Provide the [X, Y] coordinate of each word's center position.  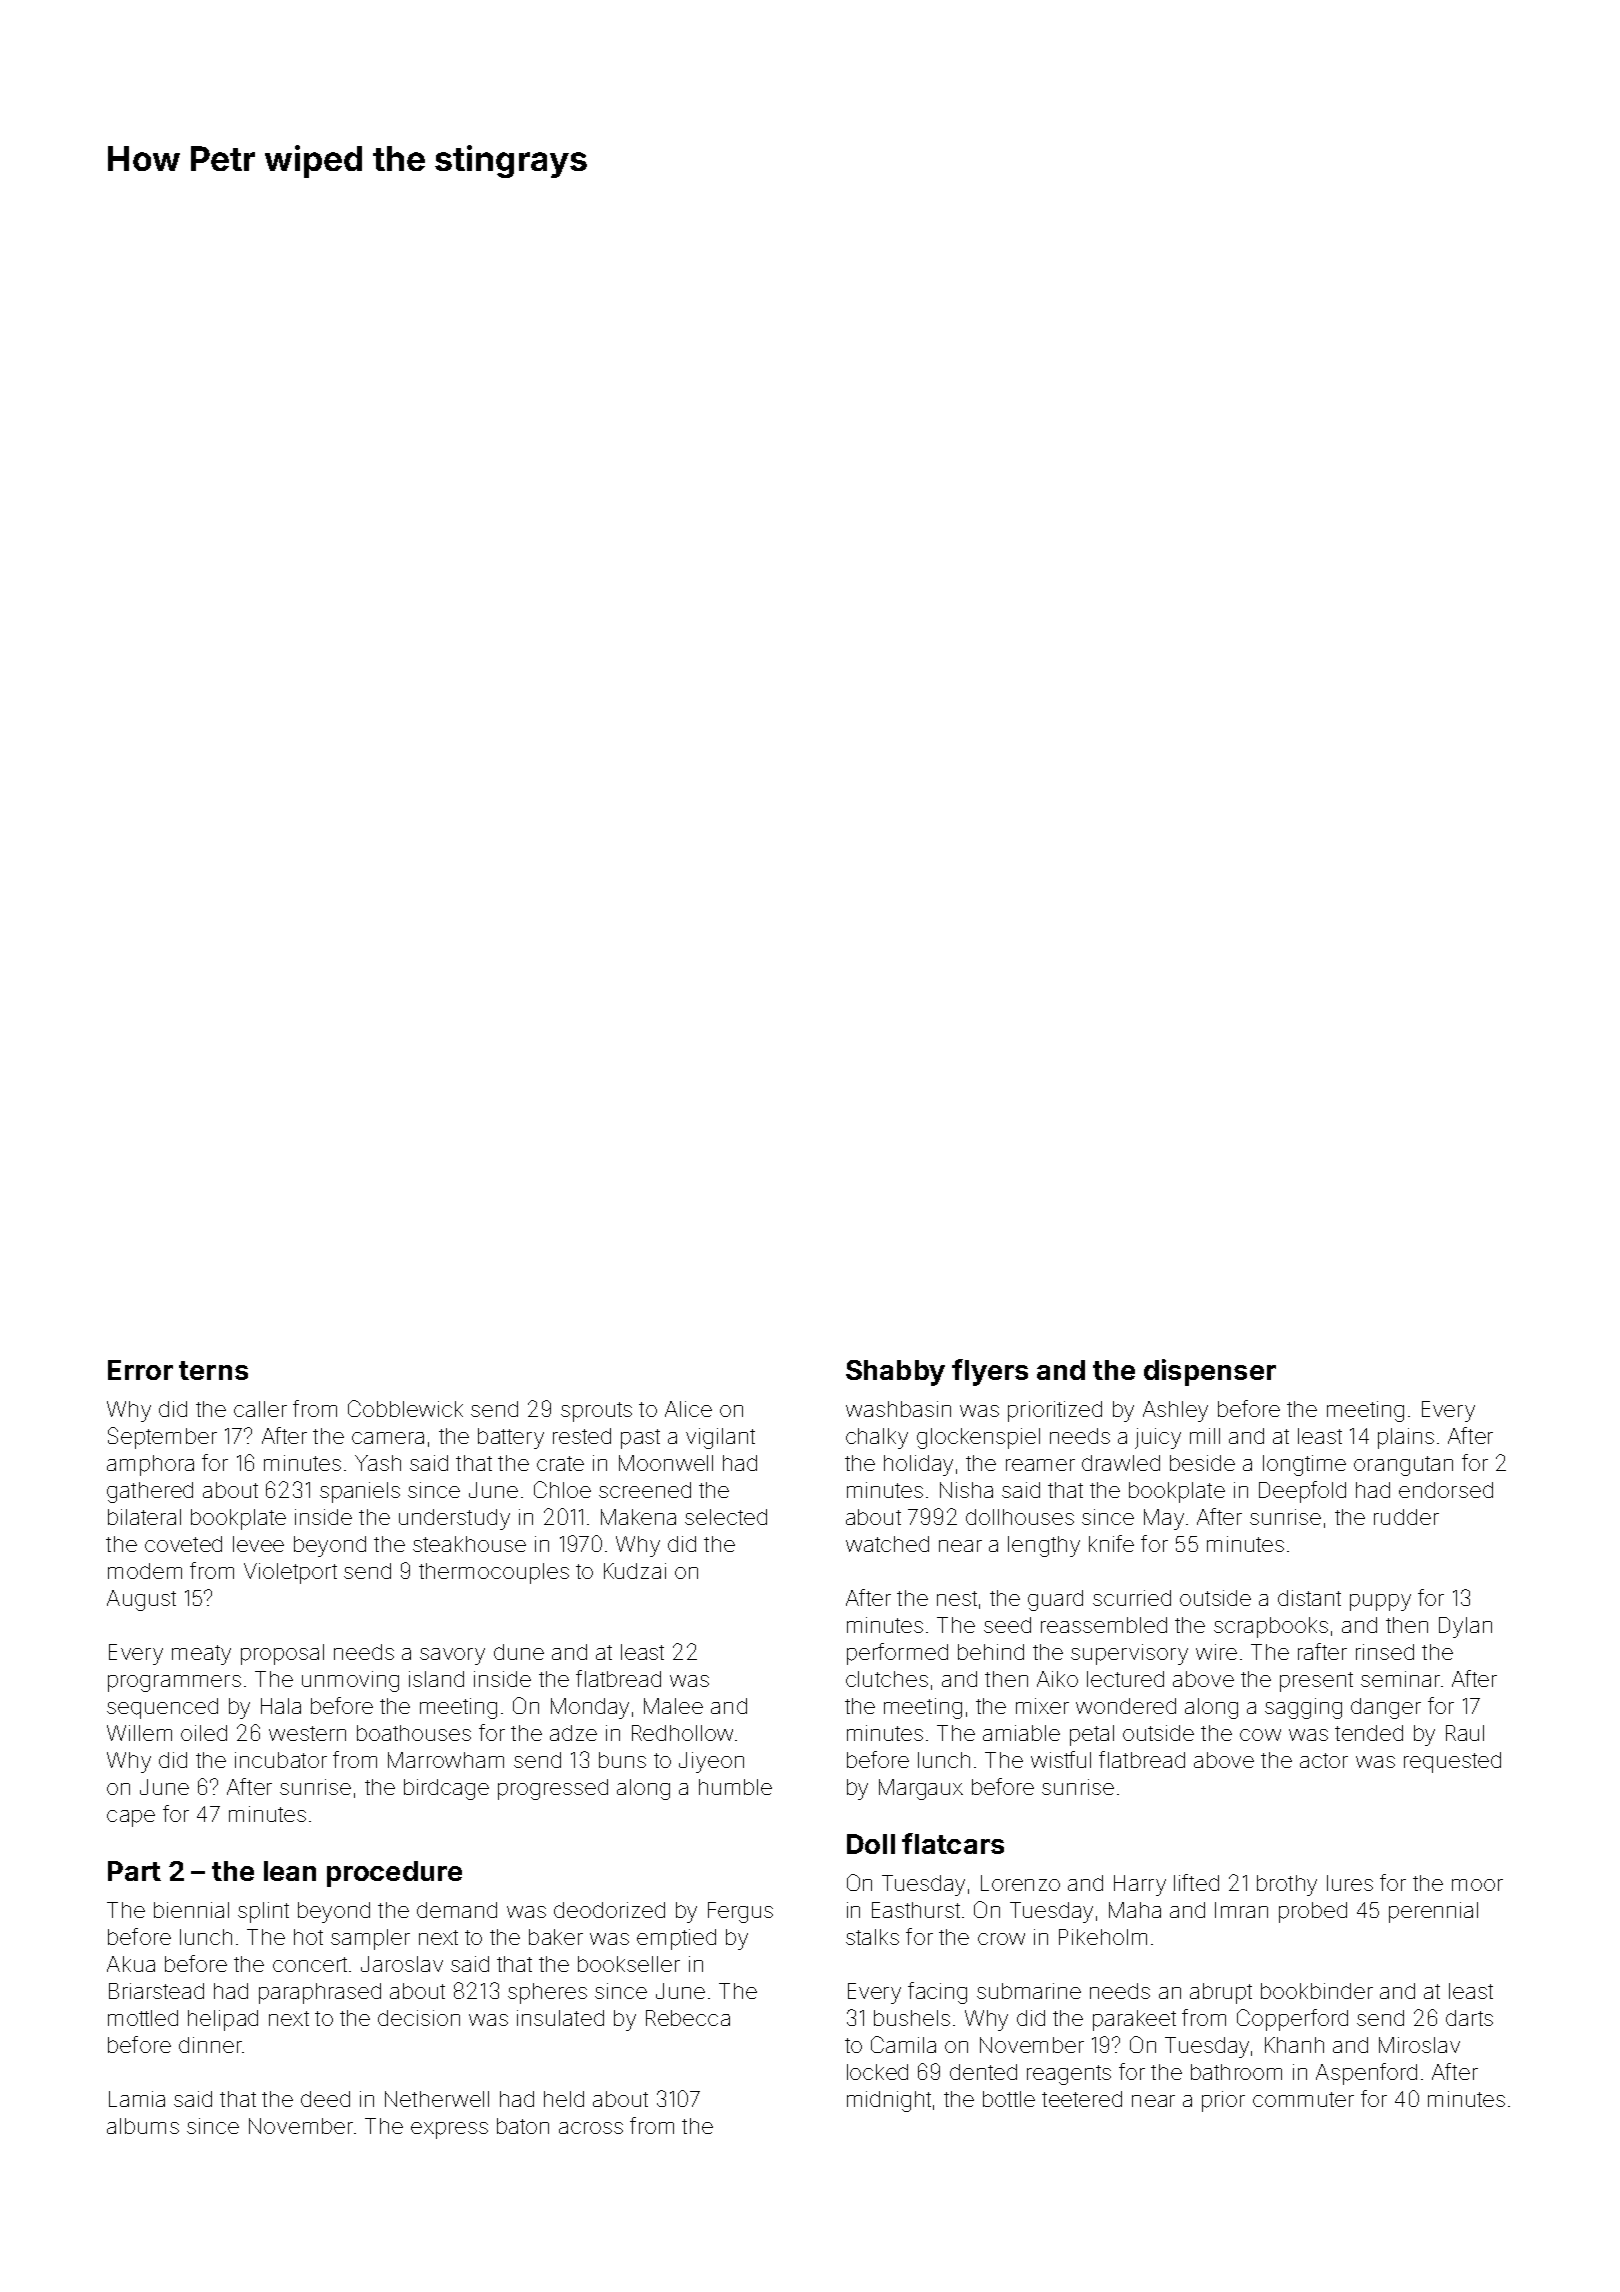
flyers [990, 1372]
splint [263, 1912]
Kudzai [635, 1571]
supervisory [1129, 1654]
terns [213, 1370]
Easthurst [916, 1910]
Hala [281, 1706]
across [591, 2128]
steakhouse [469, 1544]
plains [1406, 1438]
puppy [1380, 1602]
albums [143, 2126]
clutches [887, 1679]
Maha [1135, 1910]
